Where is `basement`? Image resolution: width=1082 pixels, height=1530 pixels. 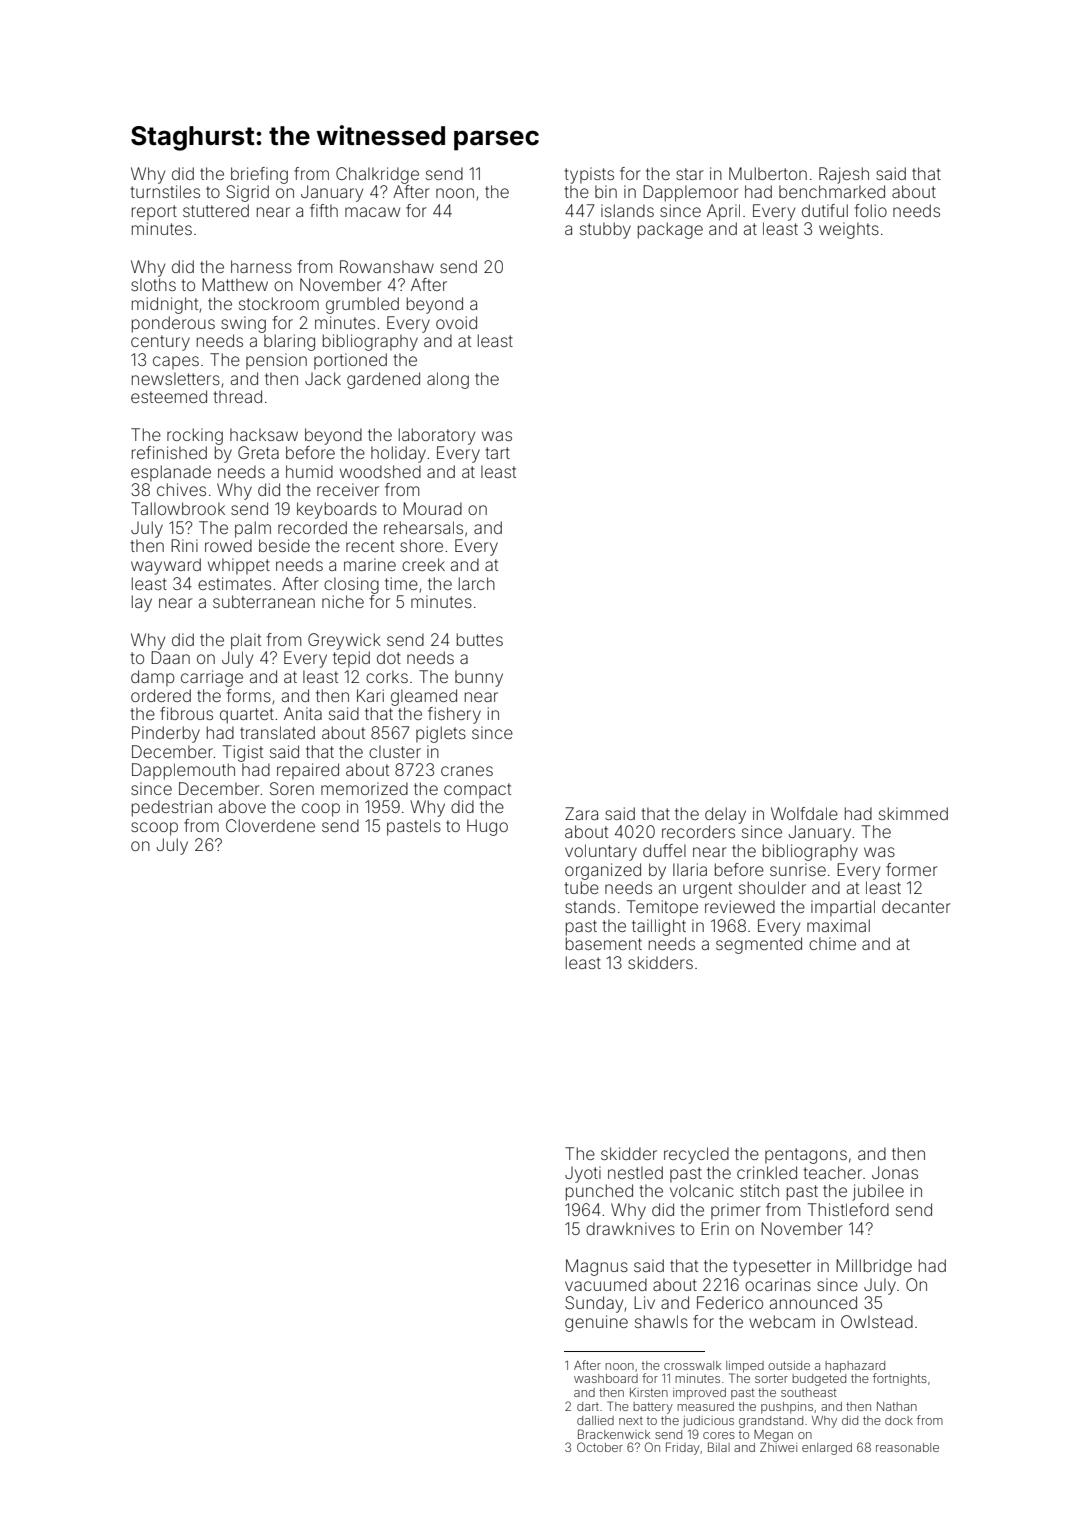
basement is located at coordinates (604, 943).
